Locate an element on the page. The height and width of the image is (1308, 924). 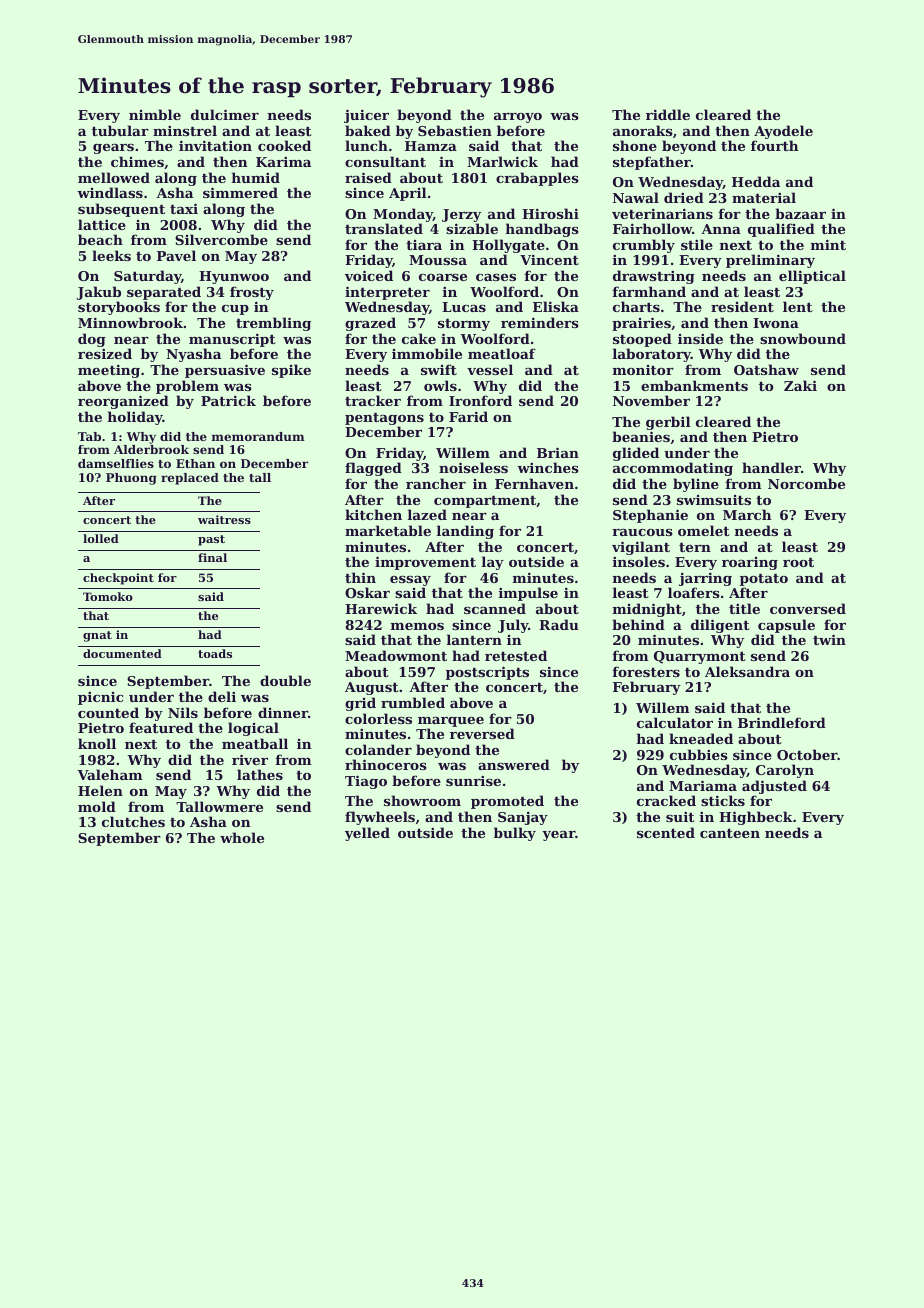
bulky is located at coordinates (515, 834).
